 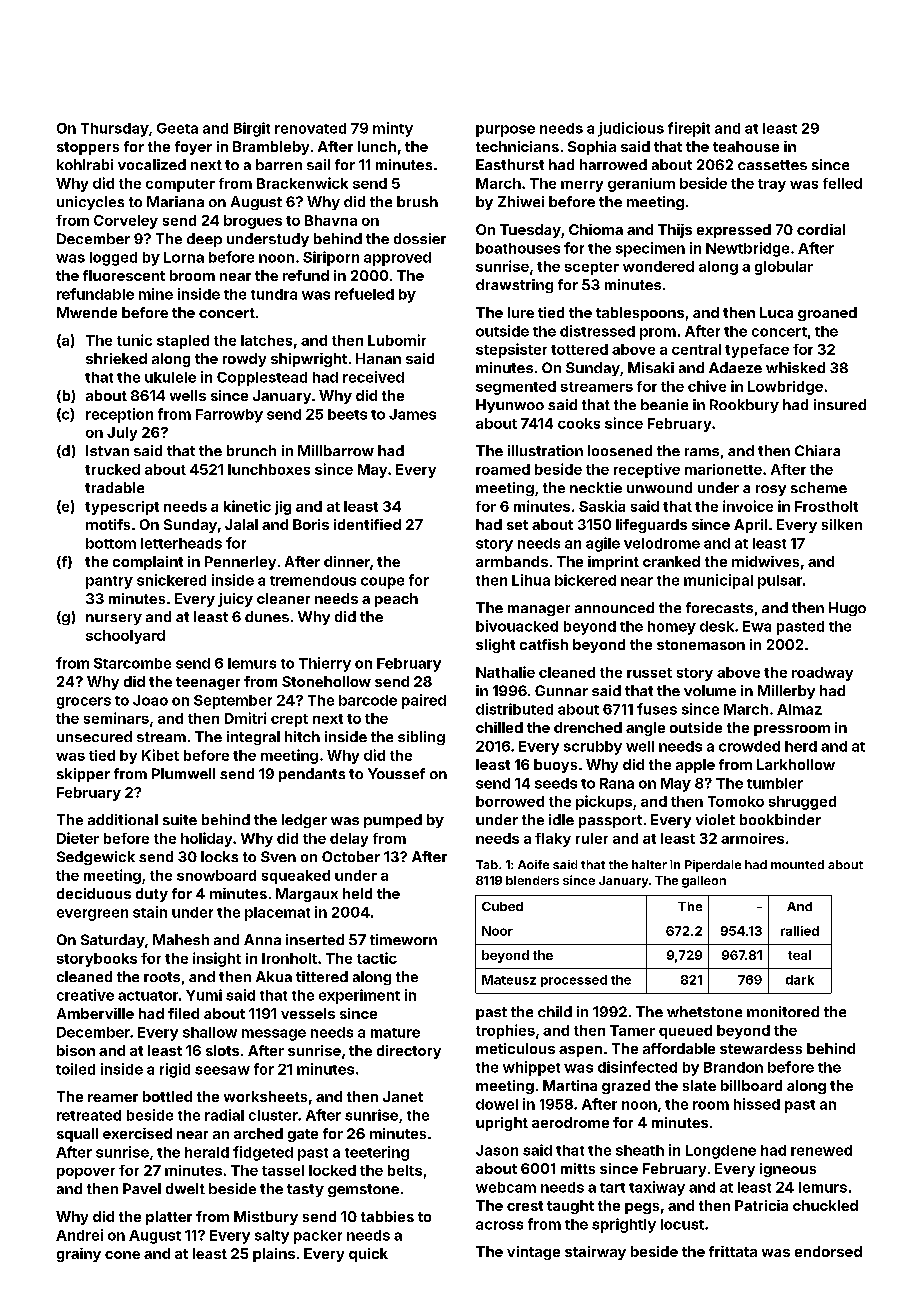 What do you see at coordinates (780, 819) in the page?
I see `bookbinder` at bounding box center [780, 819].
